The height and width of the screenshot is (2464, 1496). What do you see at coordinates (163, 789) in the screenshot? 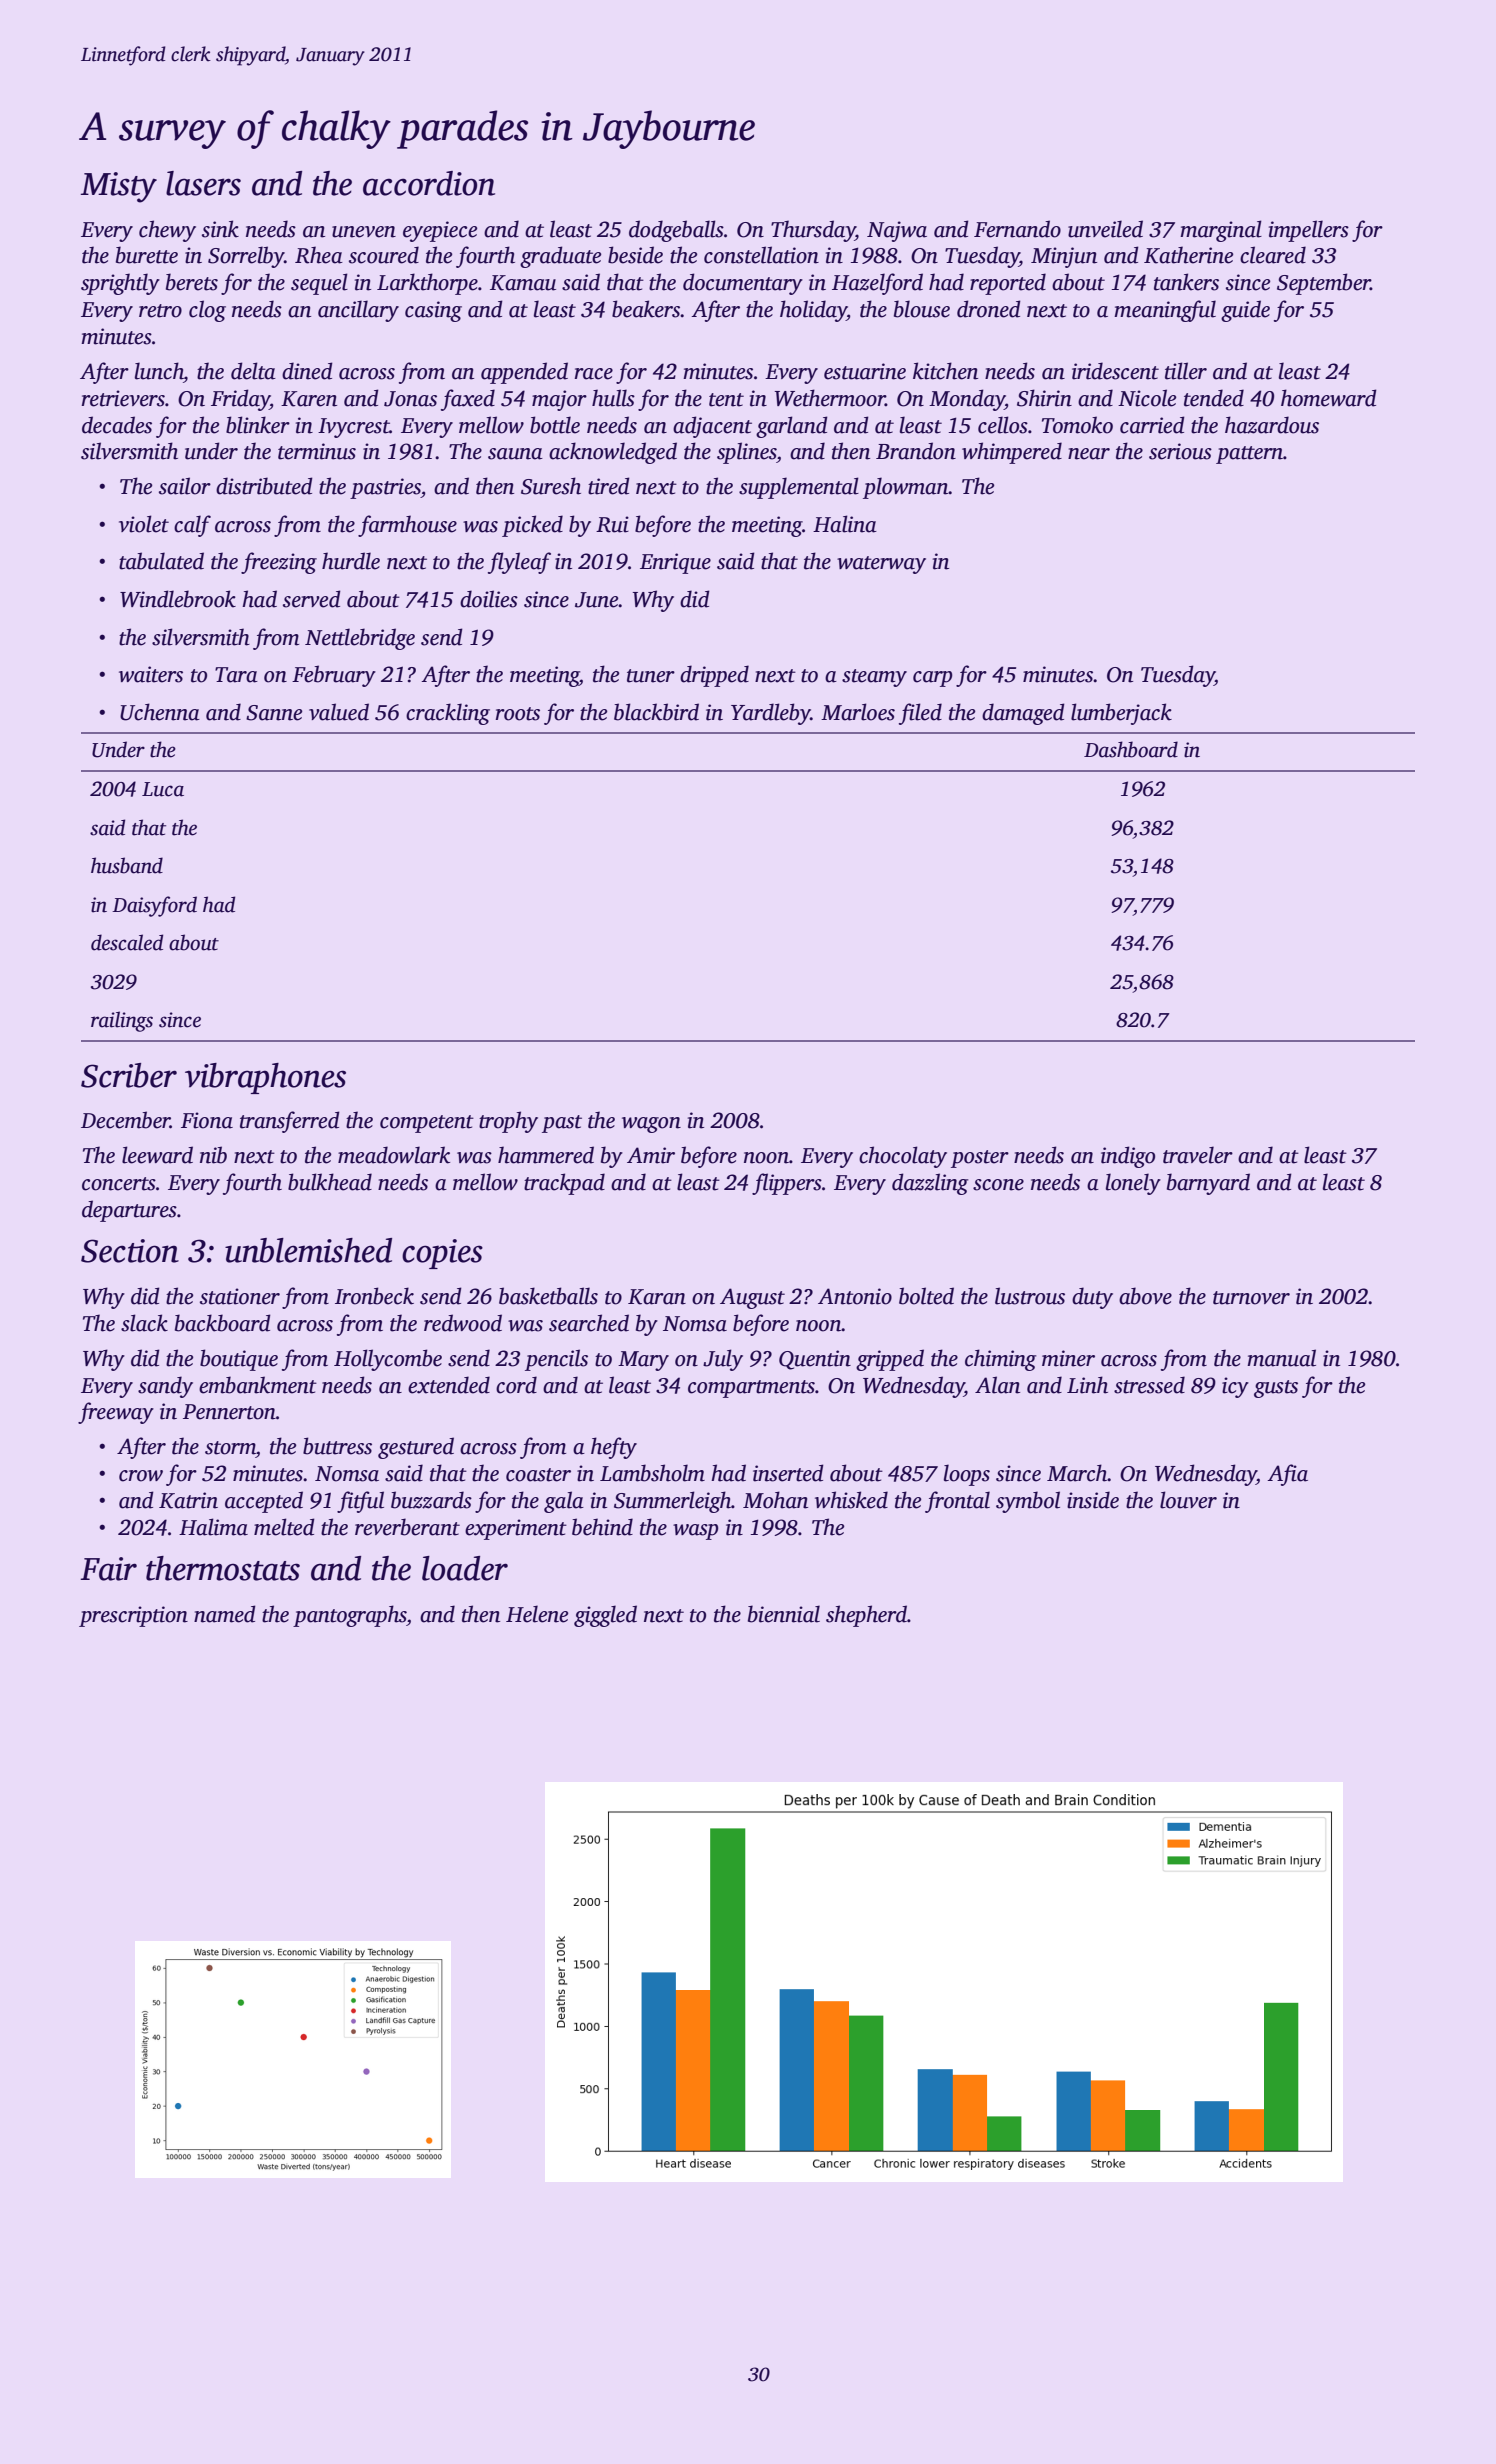
I see `Luca` at bounding box center [163, 789].
